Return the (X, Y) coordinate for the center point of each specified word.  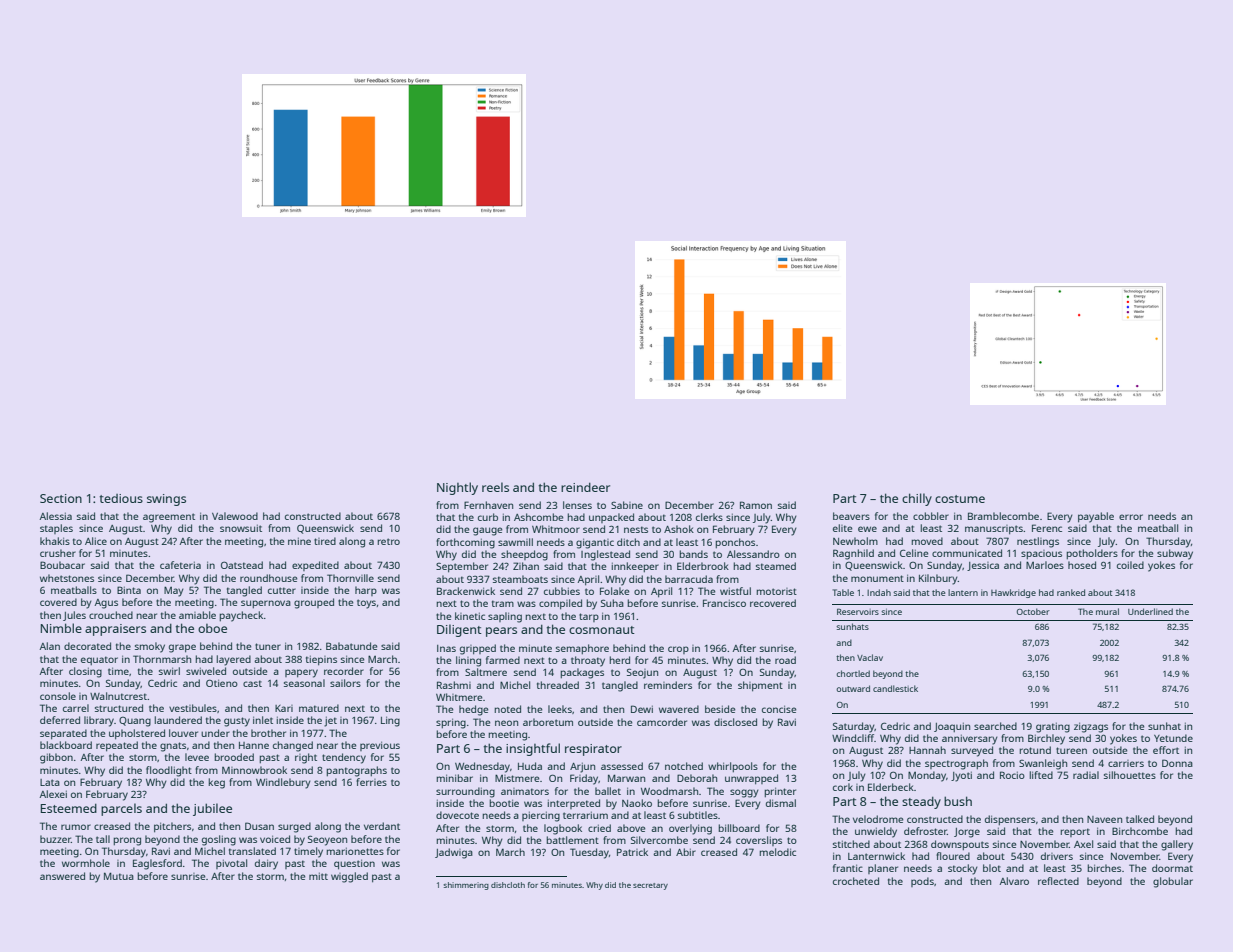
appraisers (115, 630)
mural (1107, 611)
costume (960, 499)
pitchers (172, 827)
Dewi (642, 709)
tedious (121, 498)
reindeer (585, 487)
